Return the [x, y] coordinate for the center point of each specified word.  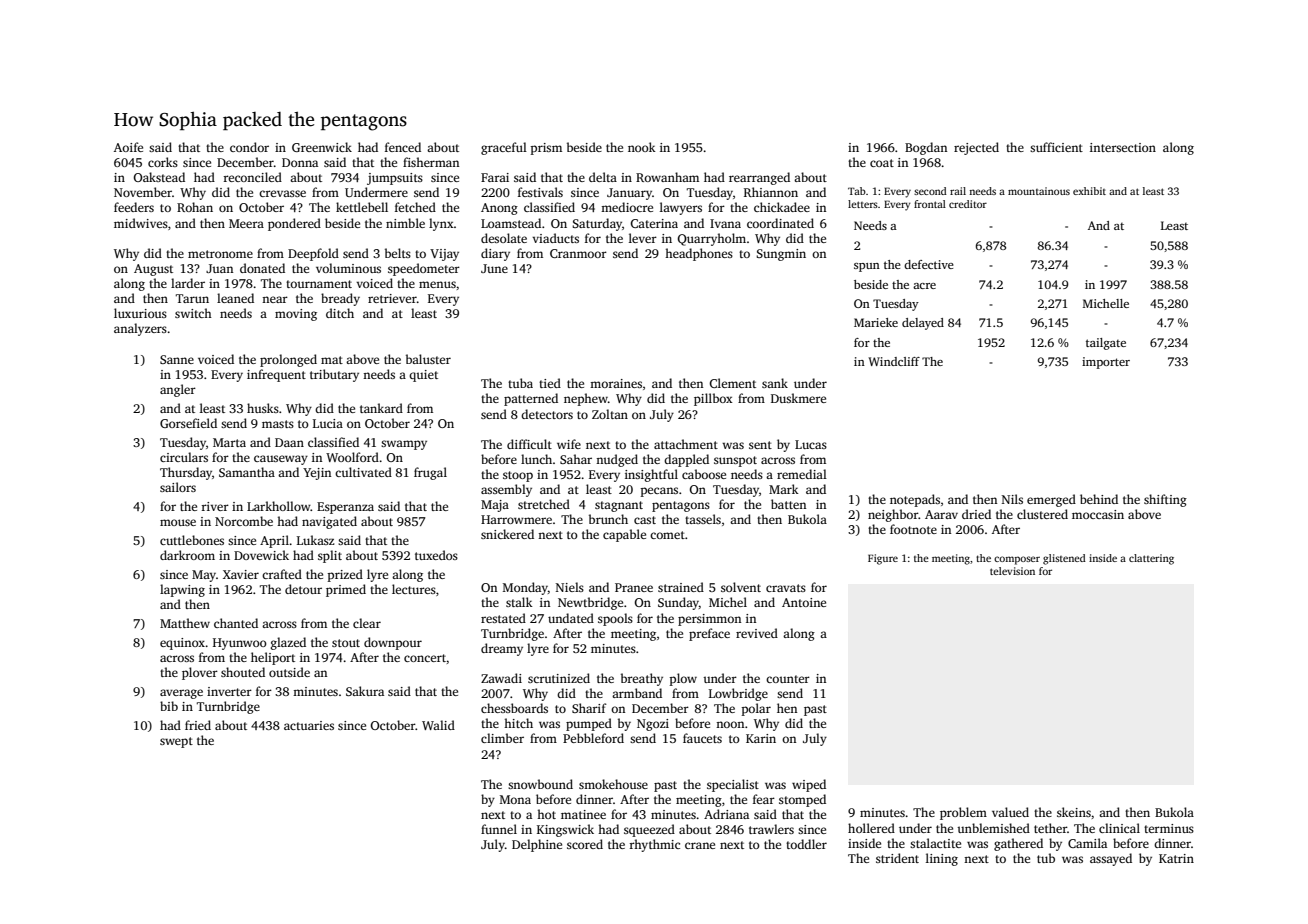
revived [757, 633]
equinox [182, 644]
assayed [1111, 859]
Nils [1012, 499]
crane [700, 845]
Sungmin [781, 255]
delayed [923, 324]
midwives [141, 223]
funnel [499, 829]
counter [788, 679]
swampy [404, 445]
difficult [529, 444]
